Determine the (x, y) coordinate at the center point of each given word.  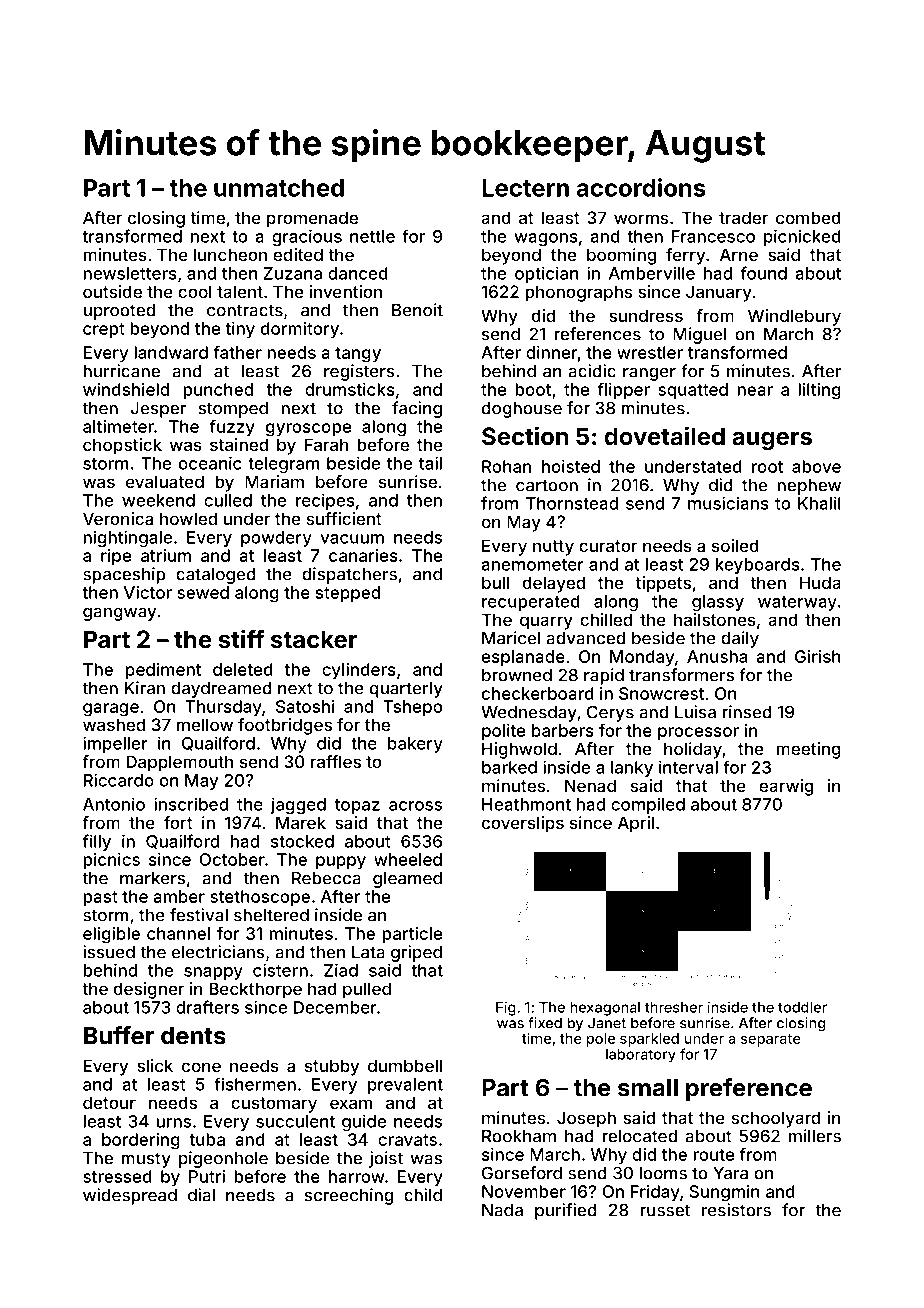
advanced (585, 638)
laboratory (641, 1056)
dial (201, 1195)
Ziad (341, 970)
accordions (641, 187)
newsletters (130, 273)
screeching (349, 1196)
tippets (663, 584)
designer (149, 990)
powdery (276, 539)
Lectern (525, 188)
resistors (736, 1210)
